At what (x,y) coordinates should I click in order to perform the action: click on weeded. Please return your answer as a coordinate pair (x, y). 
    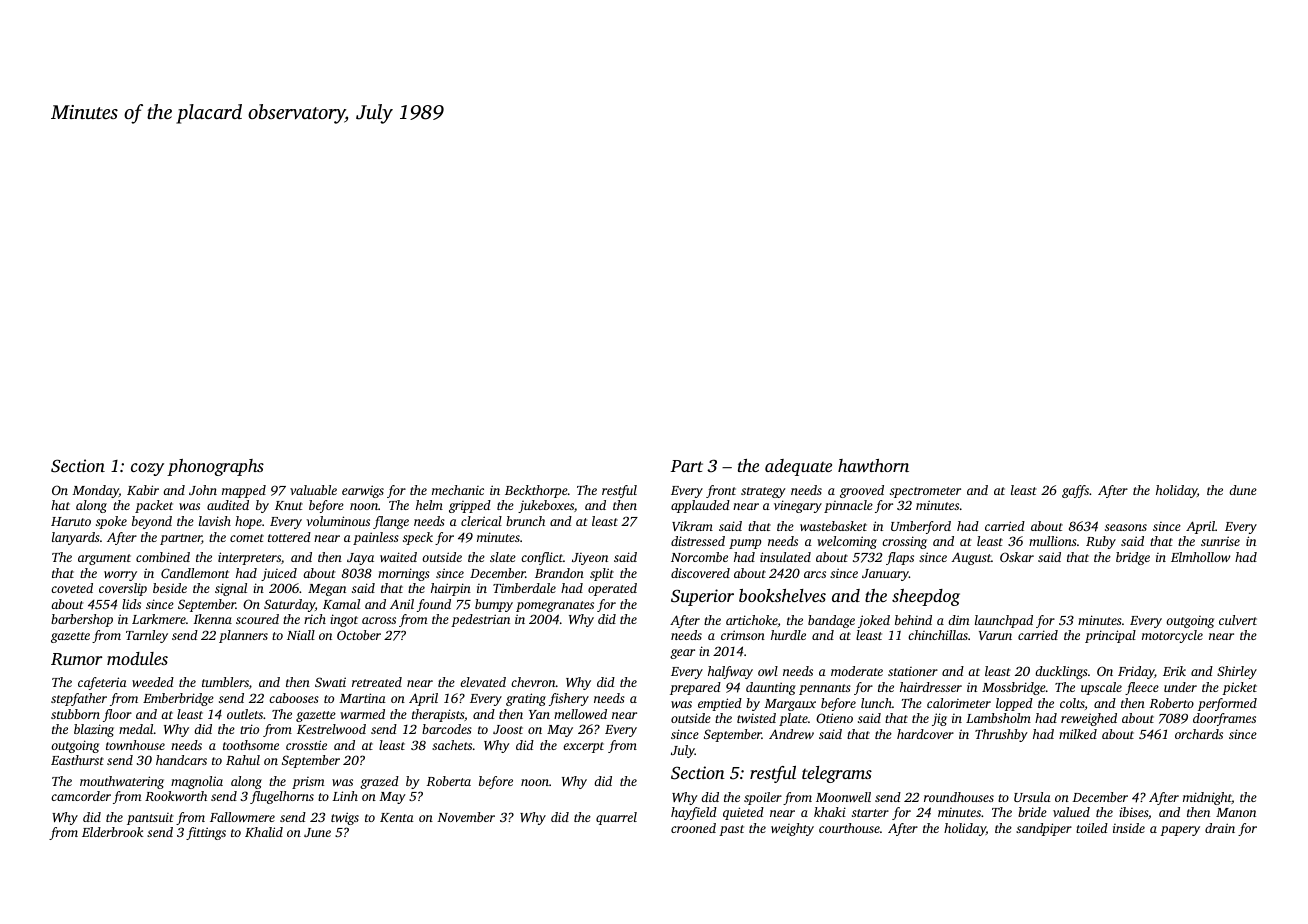
    Looking at the image, I should click on (153, 682).
